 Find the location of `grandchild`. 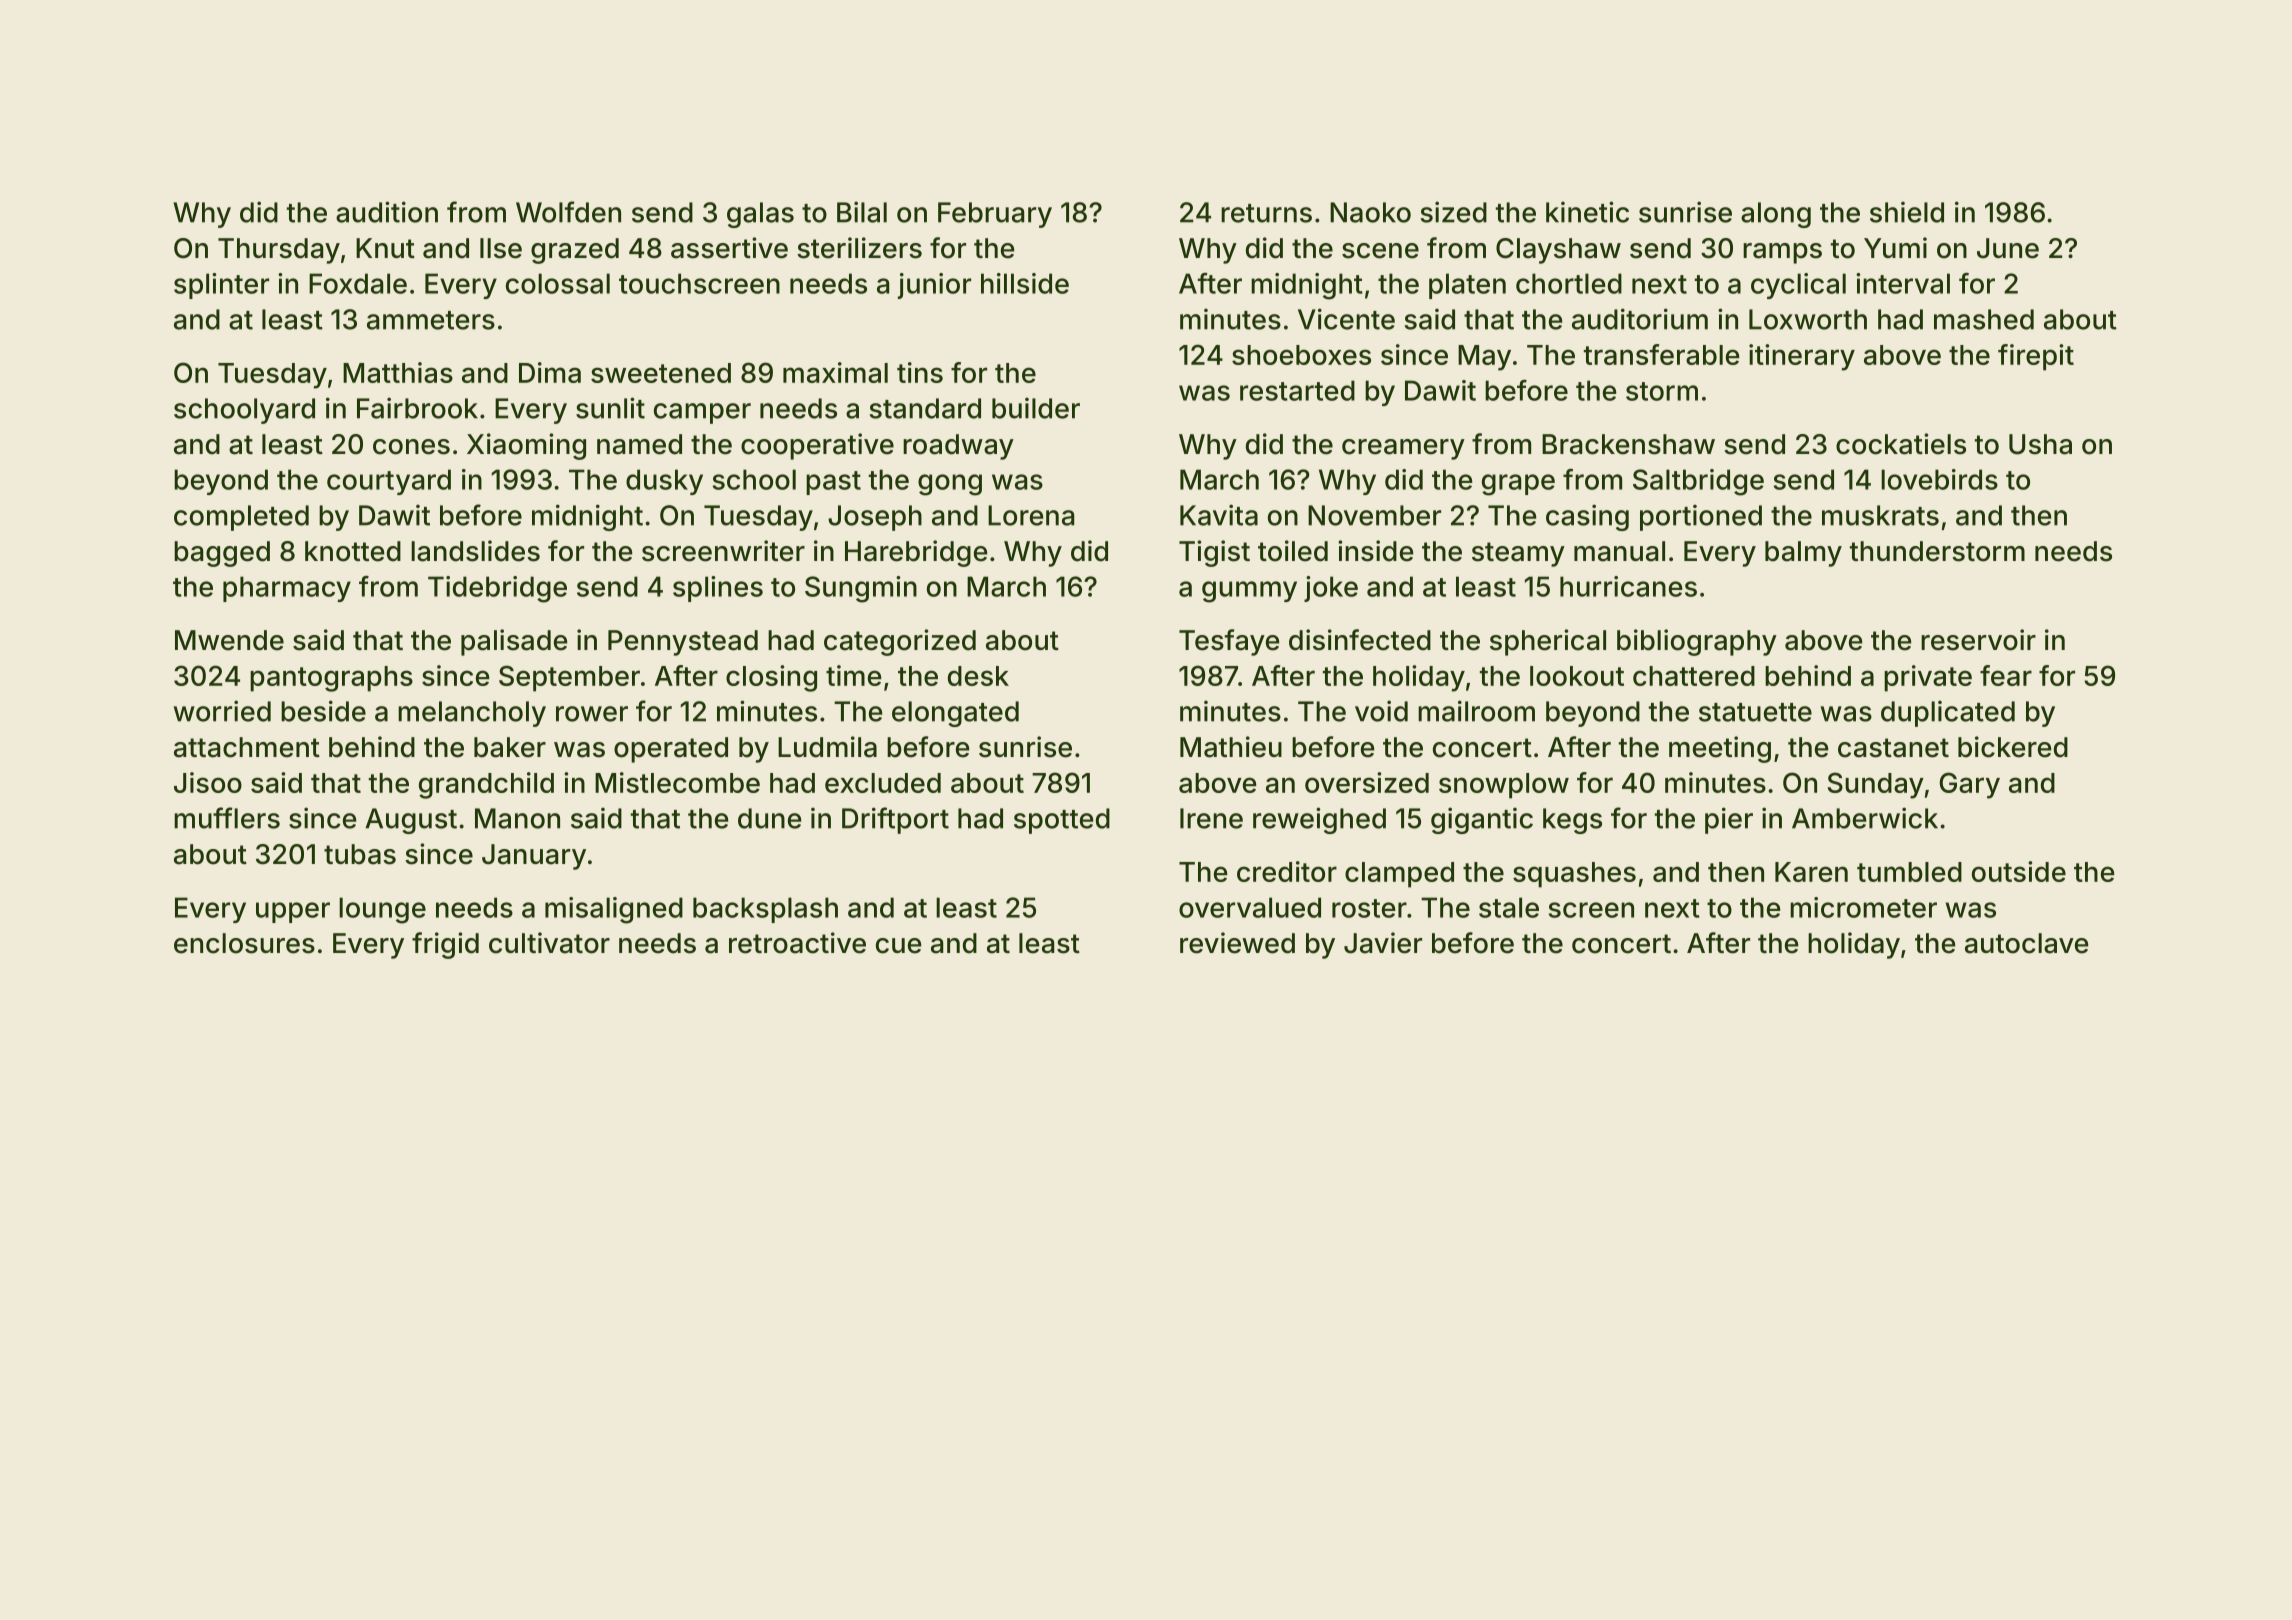

grandchild is located at coordinates (486, 785).
